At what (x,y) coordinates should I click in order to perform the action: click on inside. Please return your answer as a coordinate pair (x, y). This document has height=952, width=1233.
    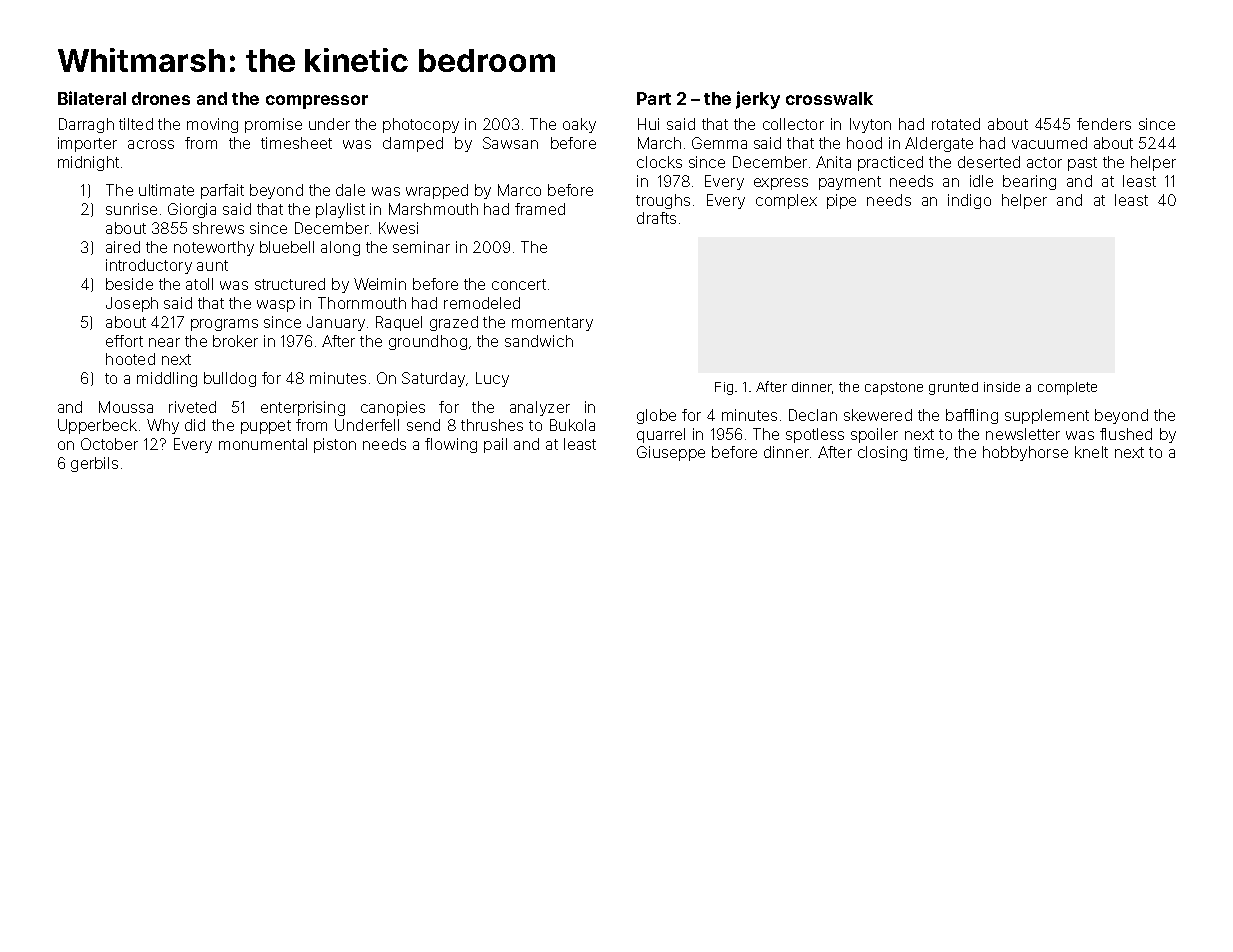
    Looking at the image, I should click on (1002, 387).
